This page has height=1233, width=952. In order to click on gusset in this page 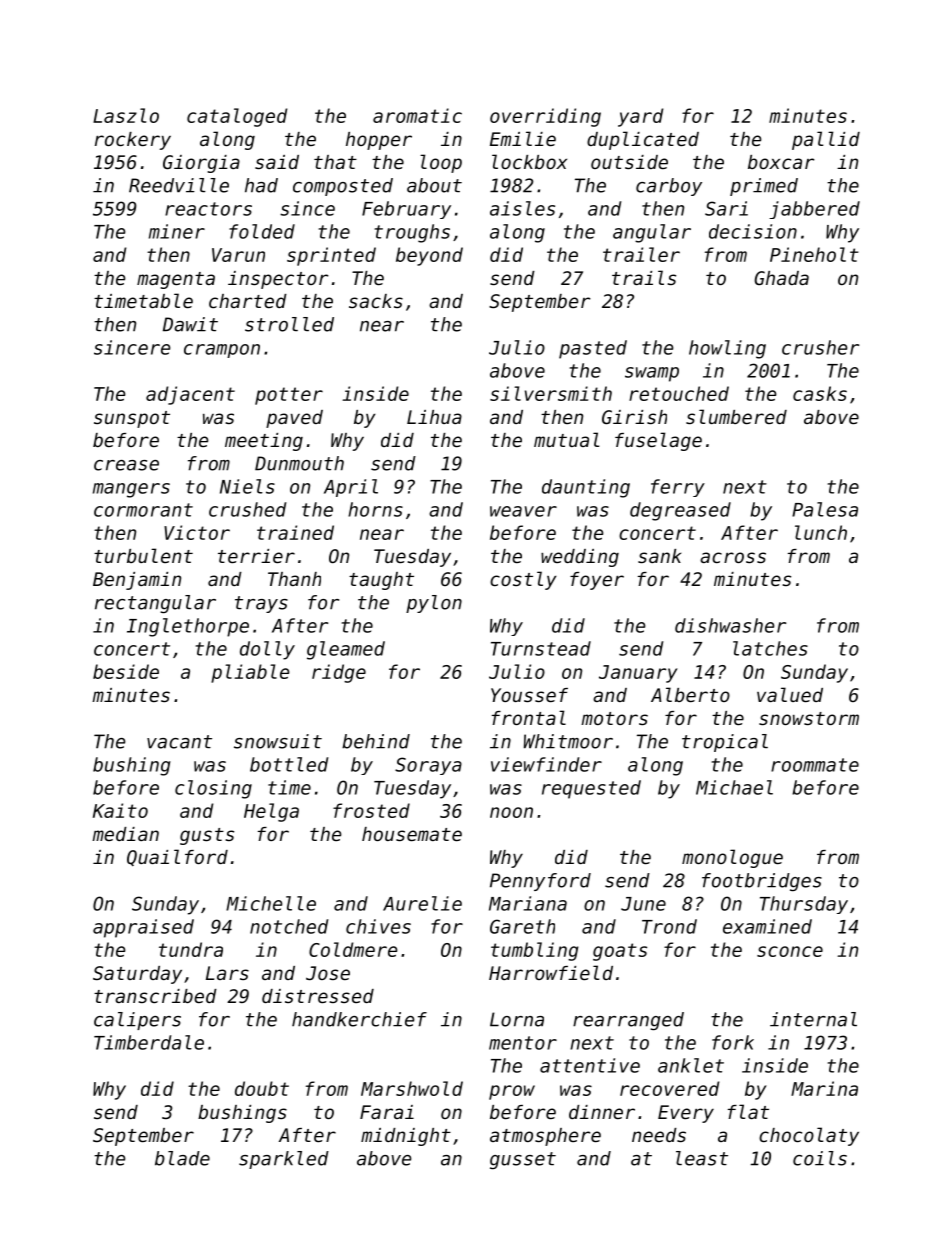, I will do `click(523, 1160)`.
